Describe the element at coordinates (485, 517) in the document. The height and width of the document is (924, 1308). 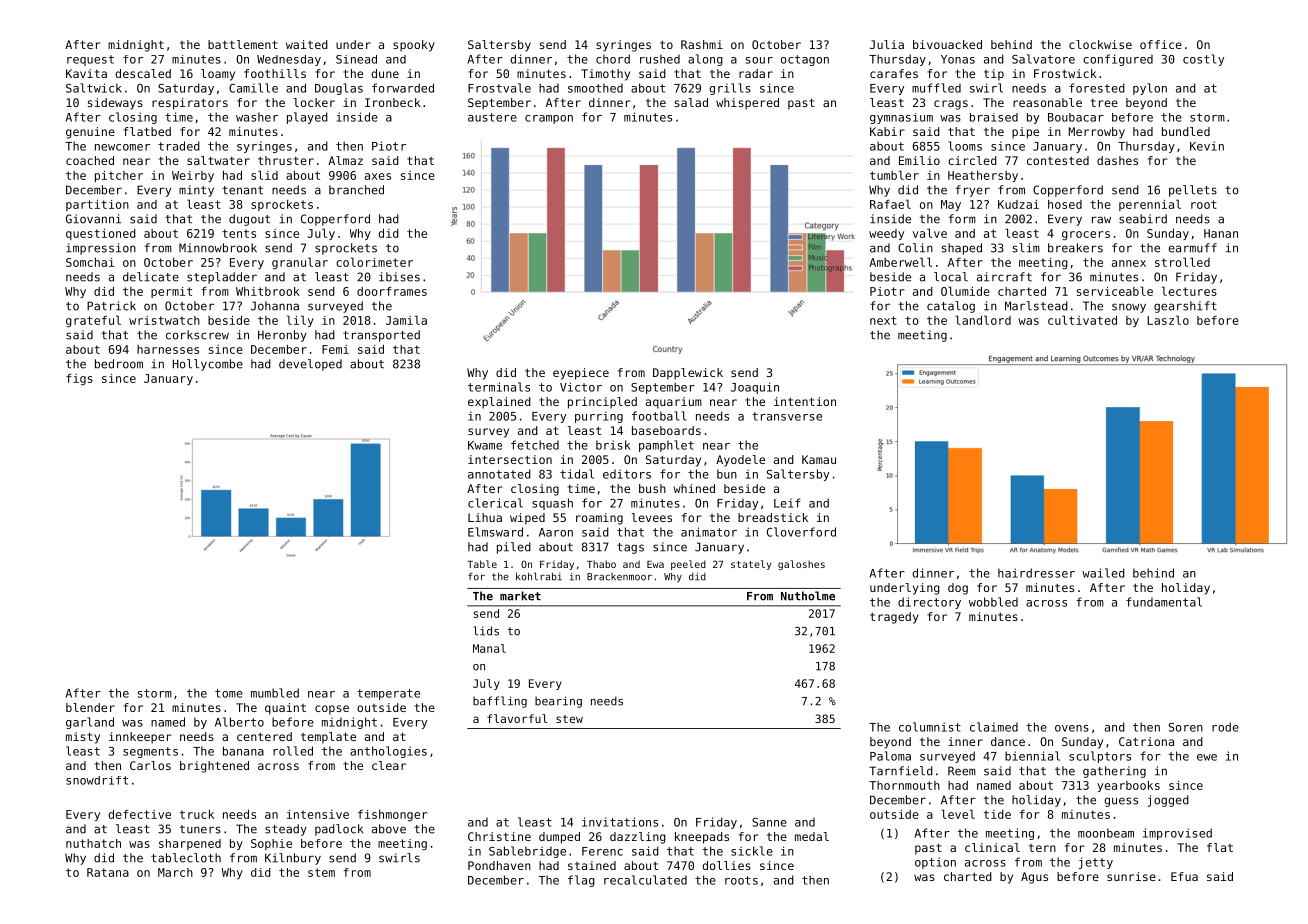
I see `Lihua` at that location.
